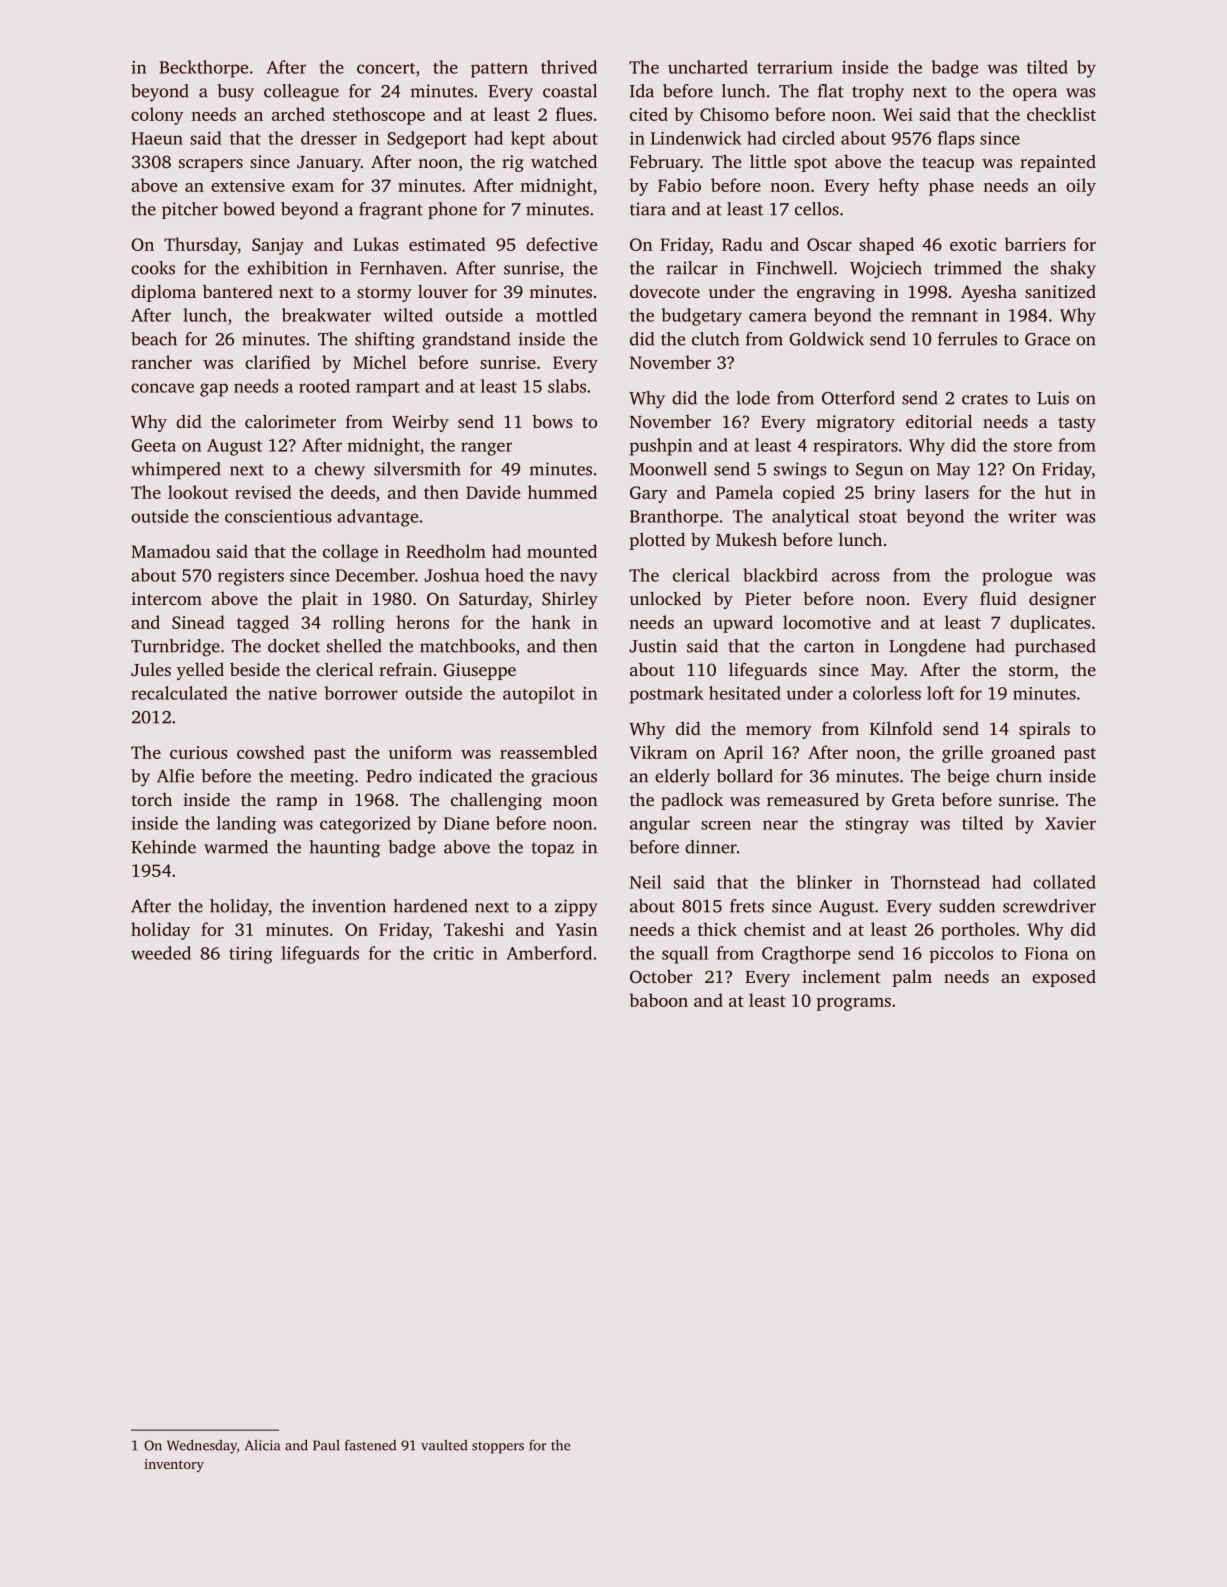 The width and height of the screenshot is (1227, 1587). I want to click on inventory, so click(174, 1465).
